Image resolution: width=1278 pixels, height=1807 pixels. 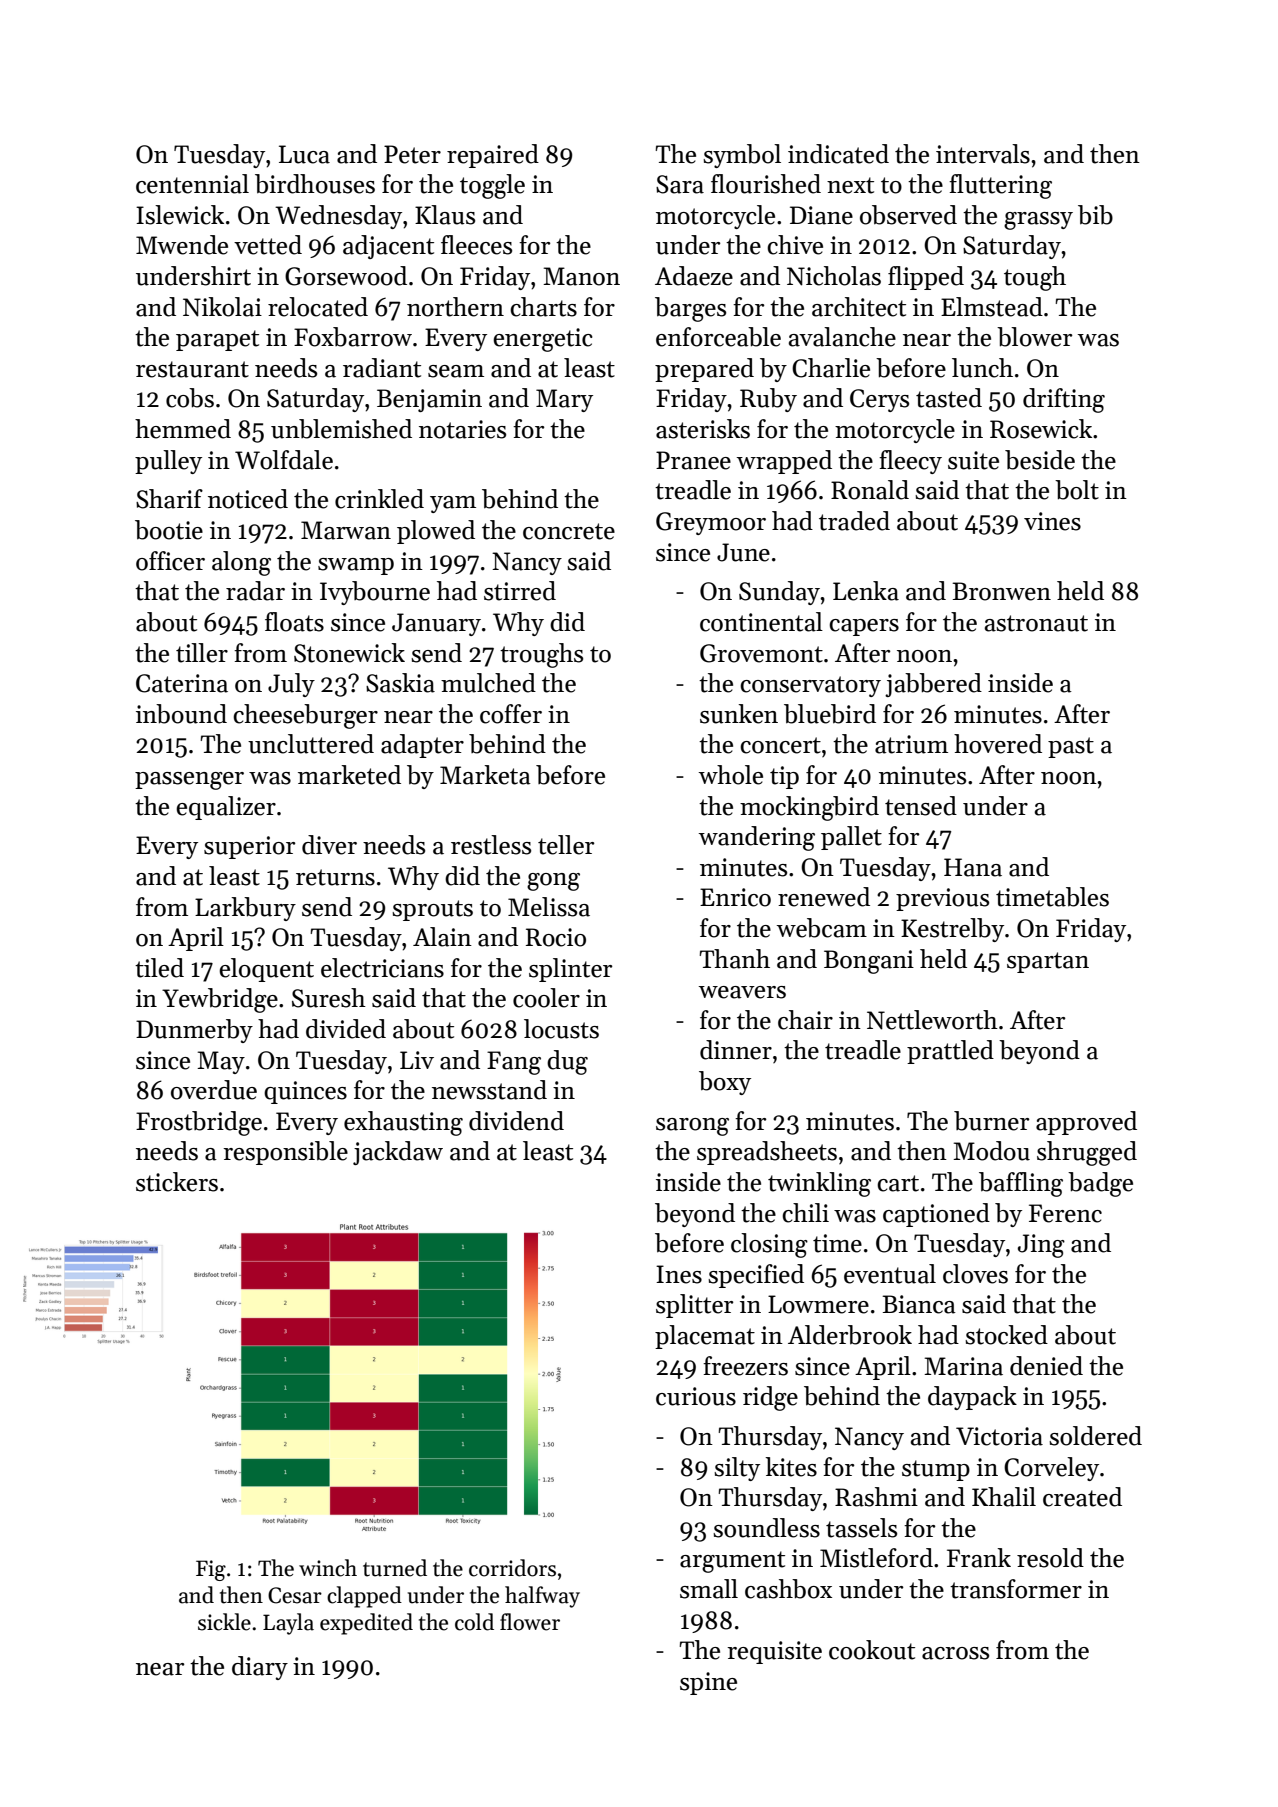 I want to click on centennial, so click(x=192, y=184).
